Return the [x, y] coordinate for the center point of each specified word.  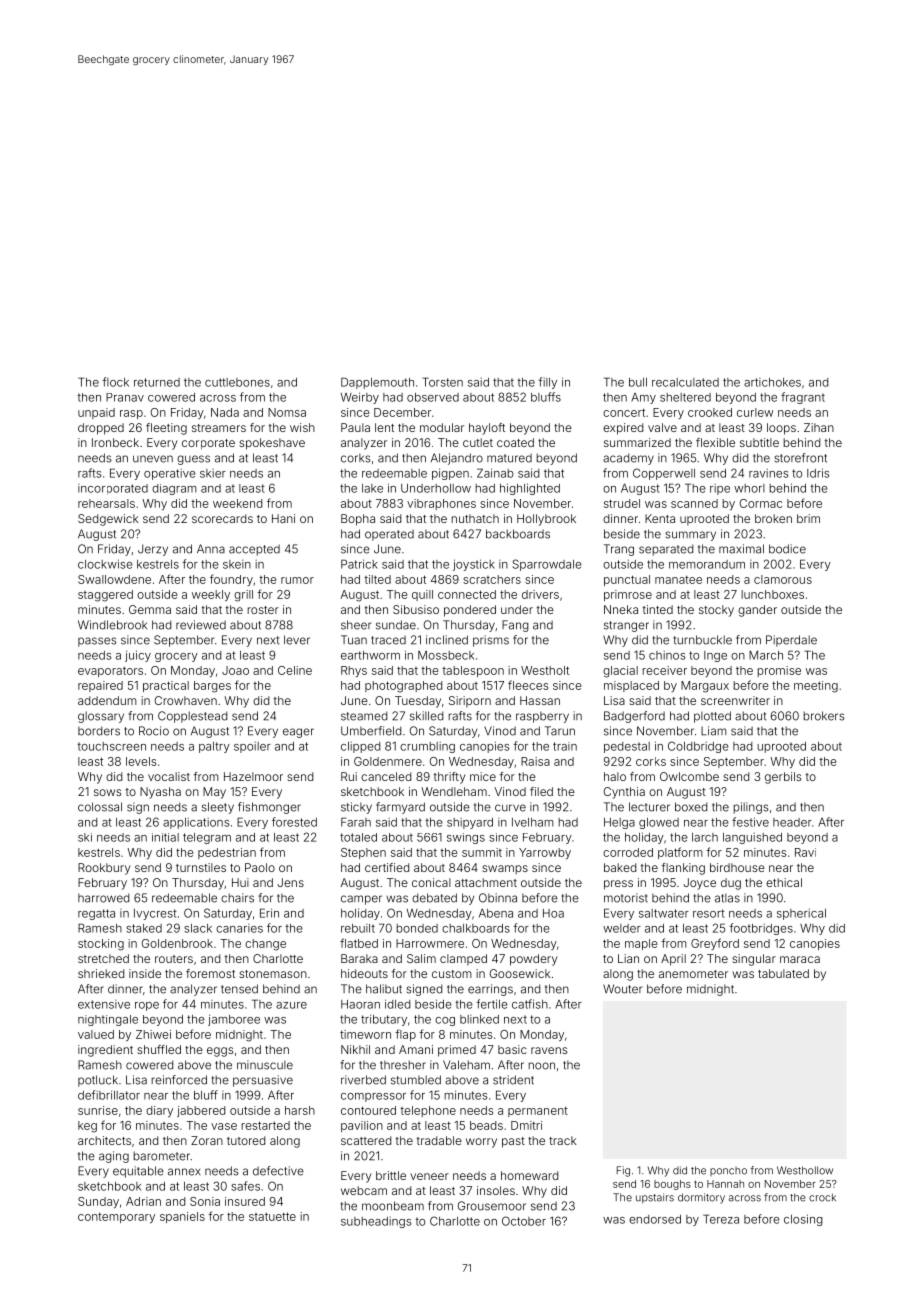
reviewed [201, 625]
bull [638, 382]
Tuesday [418, 702]
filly [547, 383]
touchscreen [111, 746]
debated [434, 898]
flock [115, 382]
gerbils [783, 778]
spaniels [182, 1217]
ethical [784, 882]
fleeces [528, 685]
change [265, 945]
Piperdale [791, 641]
